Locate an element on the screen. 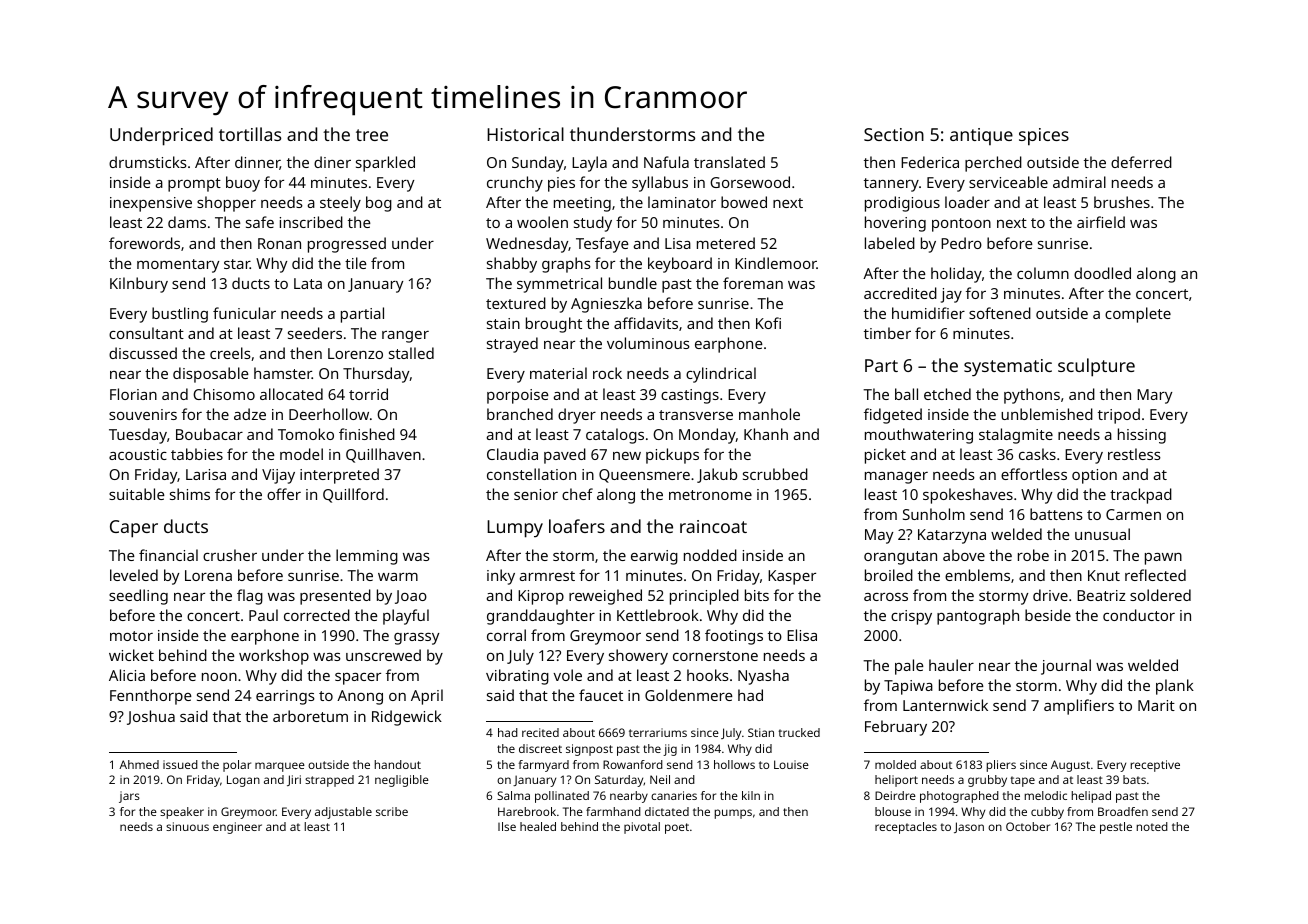 The height and width of the screenshot is (924, 1308). spices is located at coordinates (1044, 137).
